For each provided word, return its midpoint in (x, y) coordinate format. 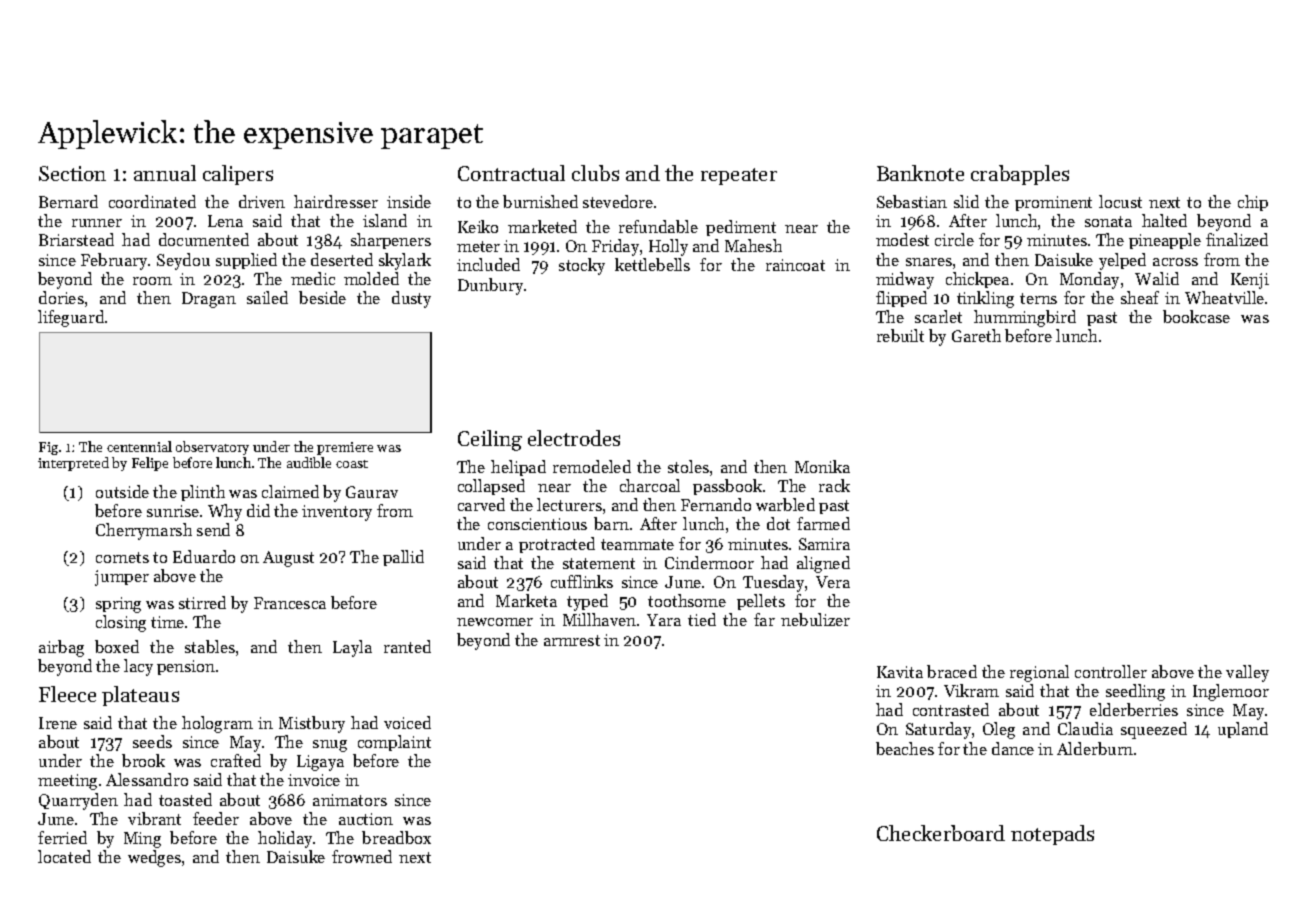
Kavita (900, 672)
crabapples (1020, 175)
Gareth (976, 335)
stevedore (618, 201)
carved (481, 504)
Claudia (1085, 728)
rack (834, 485)
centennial (139, 446)
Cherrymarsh (144, 531)
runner (97, 223)
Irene (58, 723)
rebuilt (900, 335)
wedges (154, 858)
